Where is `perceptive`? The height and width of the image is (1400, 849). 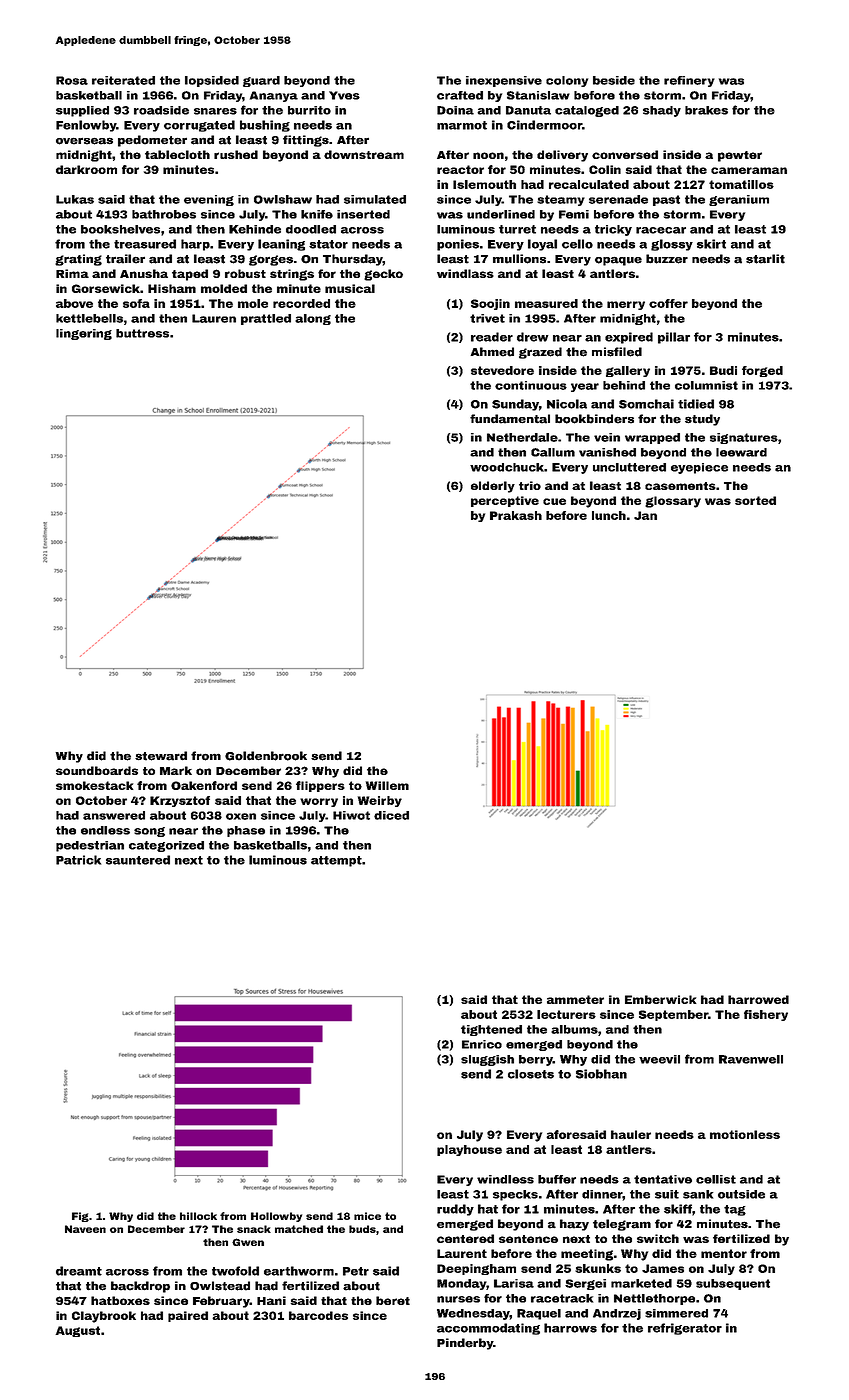 perceptive is located at coordinates (505, 501).
